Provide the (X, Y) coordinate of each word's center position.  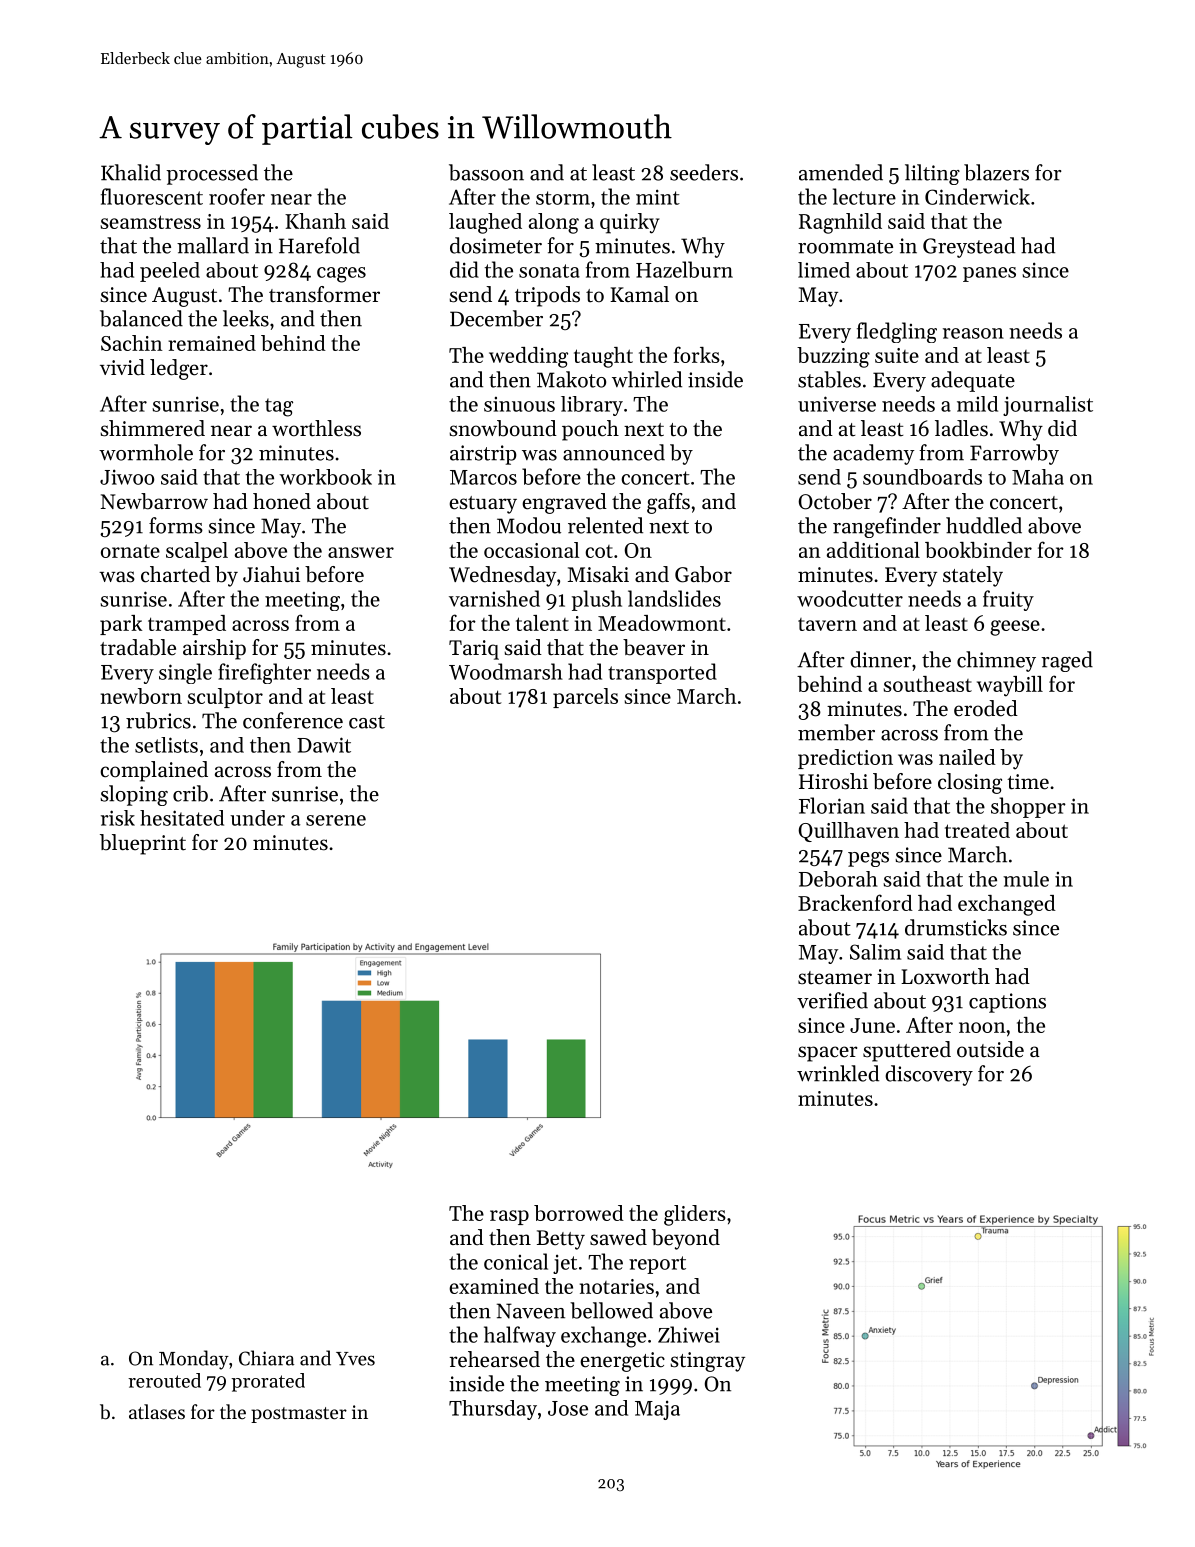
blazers (996, 172)
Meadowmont (662, 623)
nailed (967, 757)
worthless (316, 428)
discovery (929, 1075)
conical (516, 1261)
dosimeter (496, 245)
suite (897, 355)
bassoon (486, 172)
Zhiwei (689, 1334)
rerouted (164, 1380)
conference (293, 720)
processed (212, 174)
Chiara (266, 1358)
